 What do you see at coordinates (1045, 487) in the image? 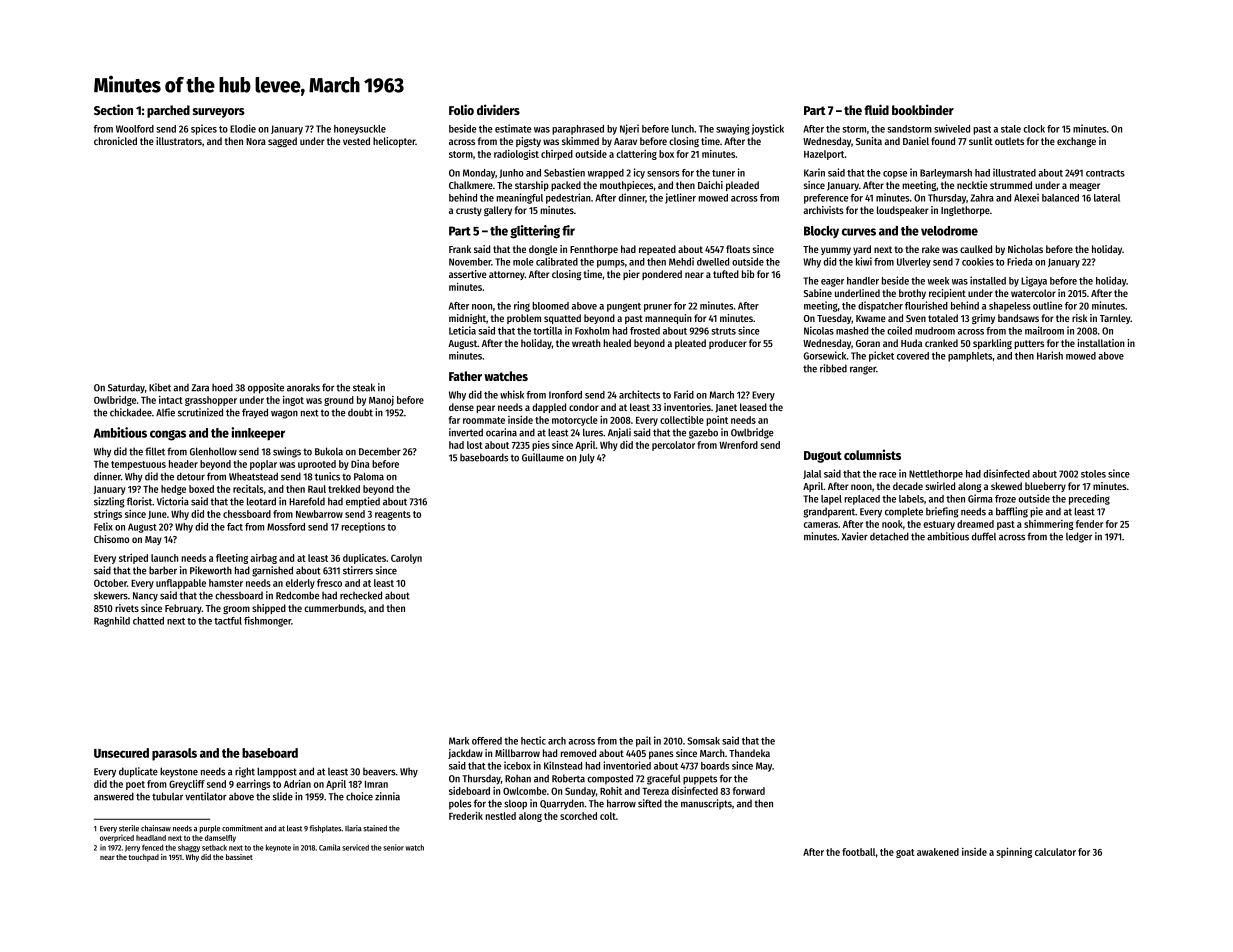
I see `blueberry` at bounding box center [1045, 487].
